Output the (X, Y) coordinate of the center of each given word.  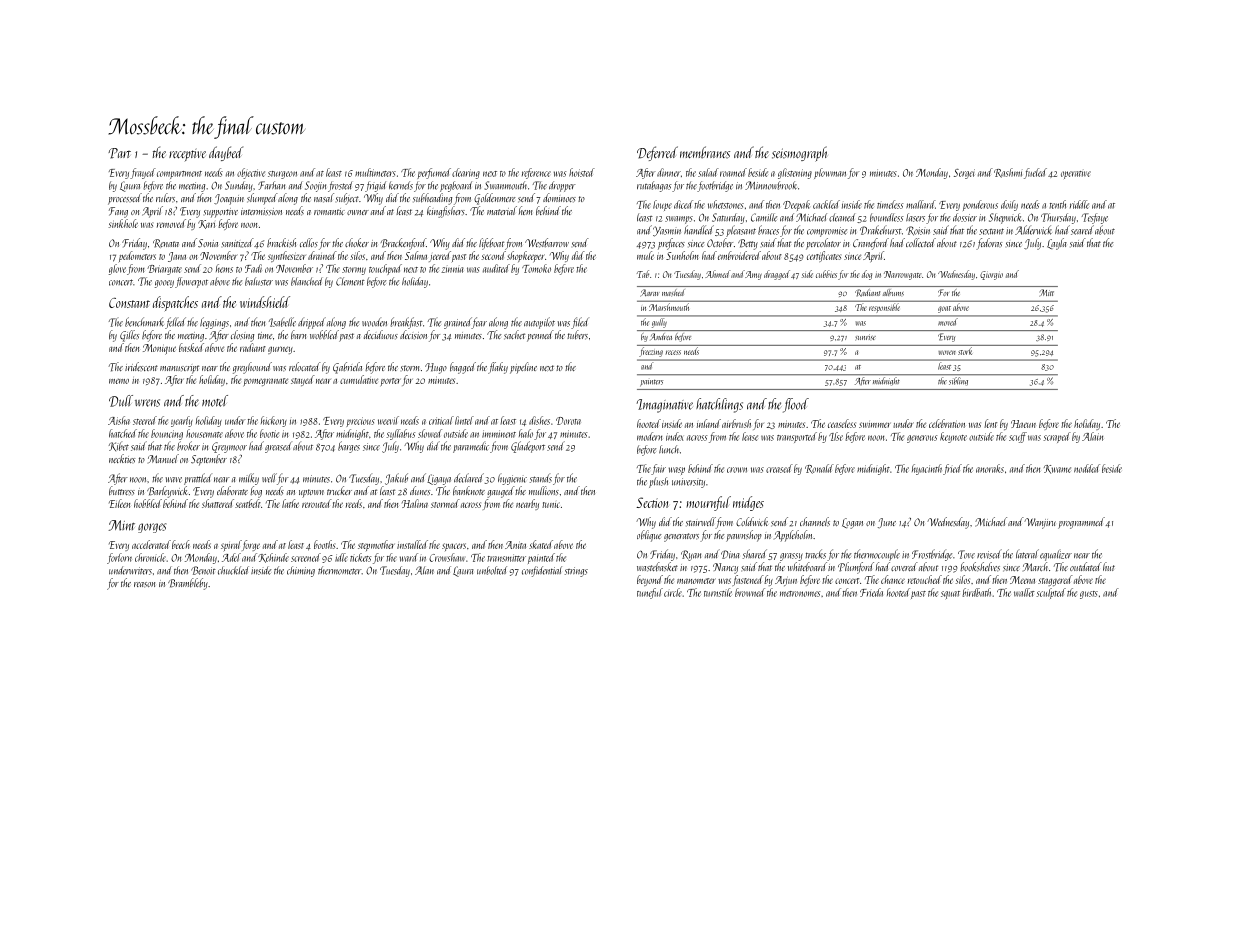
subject (347, 199)
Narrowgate (903, 275)
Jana (177, 257)
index (674, 436)
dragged (777, 275)
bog (256, 492)
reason (144, 585)
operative (1076, 175)
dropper (562, 186)
